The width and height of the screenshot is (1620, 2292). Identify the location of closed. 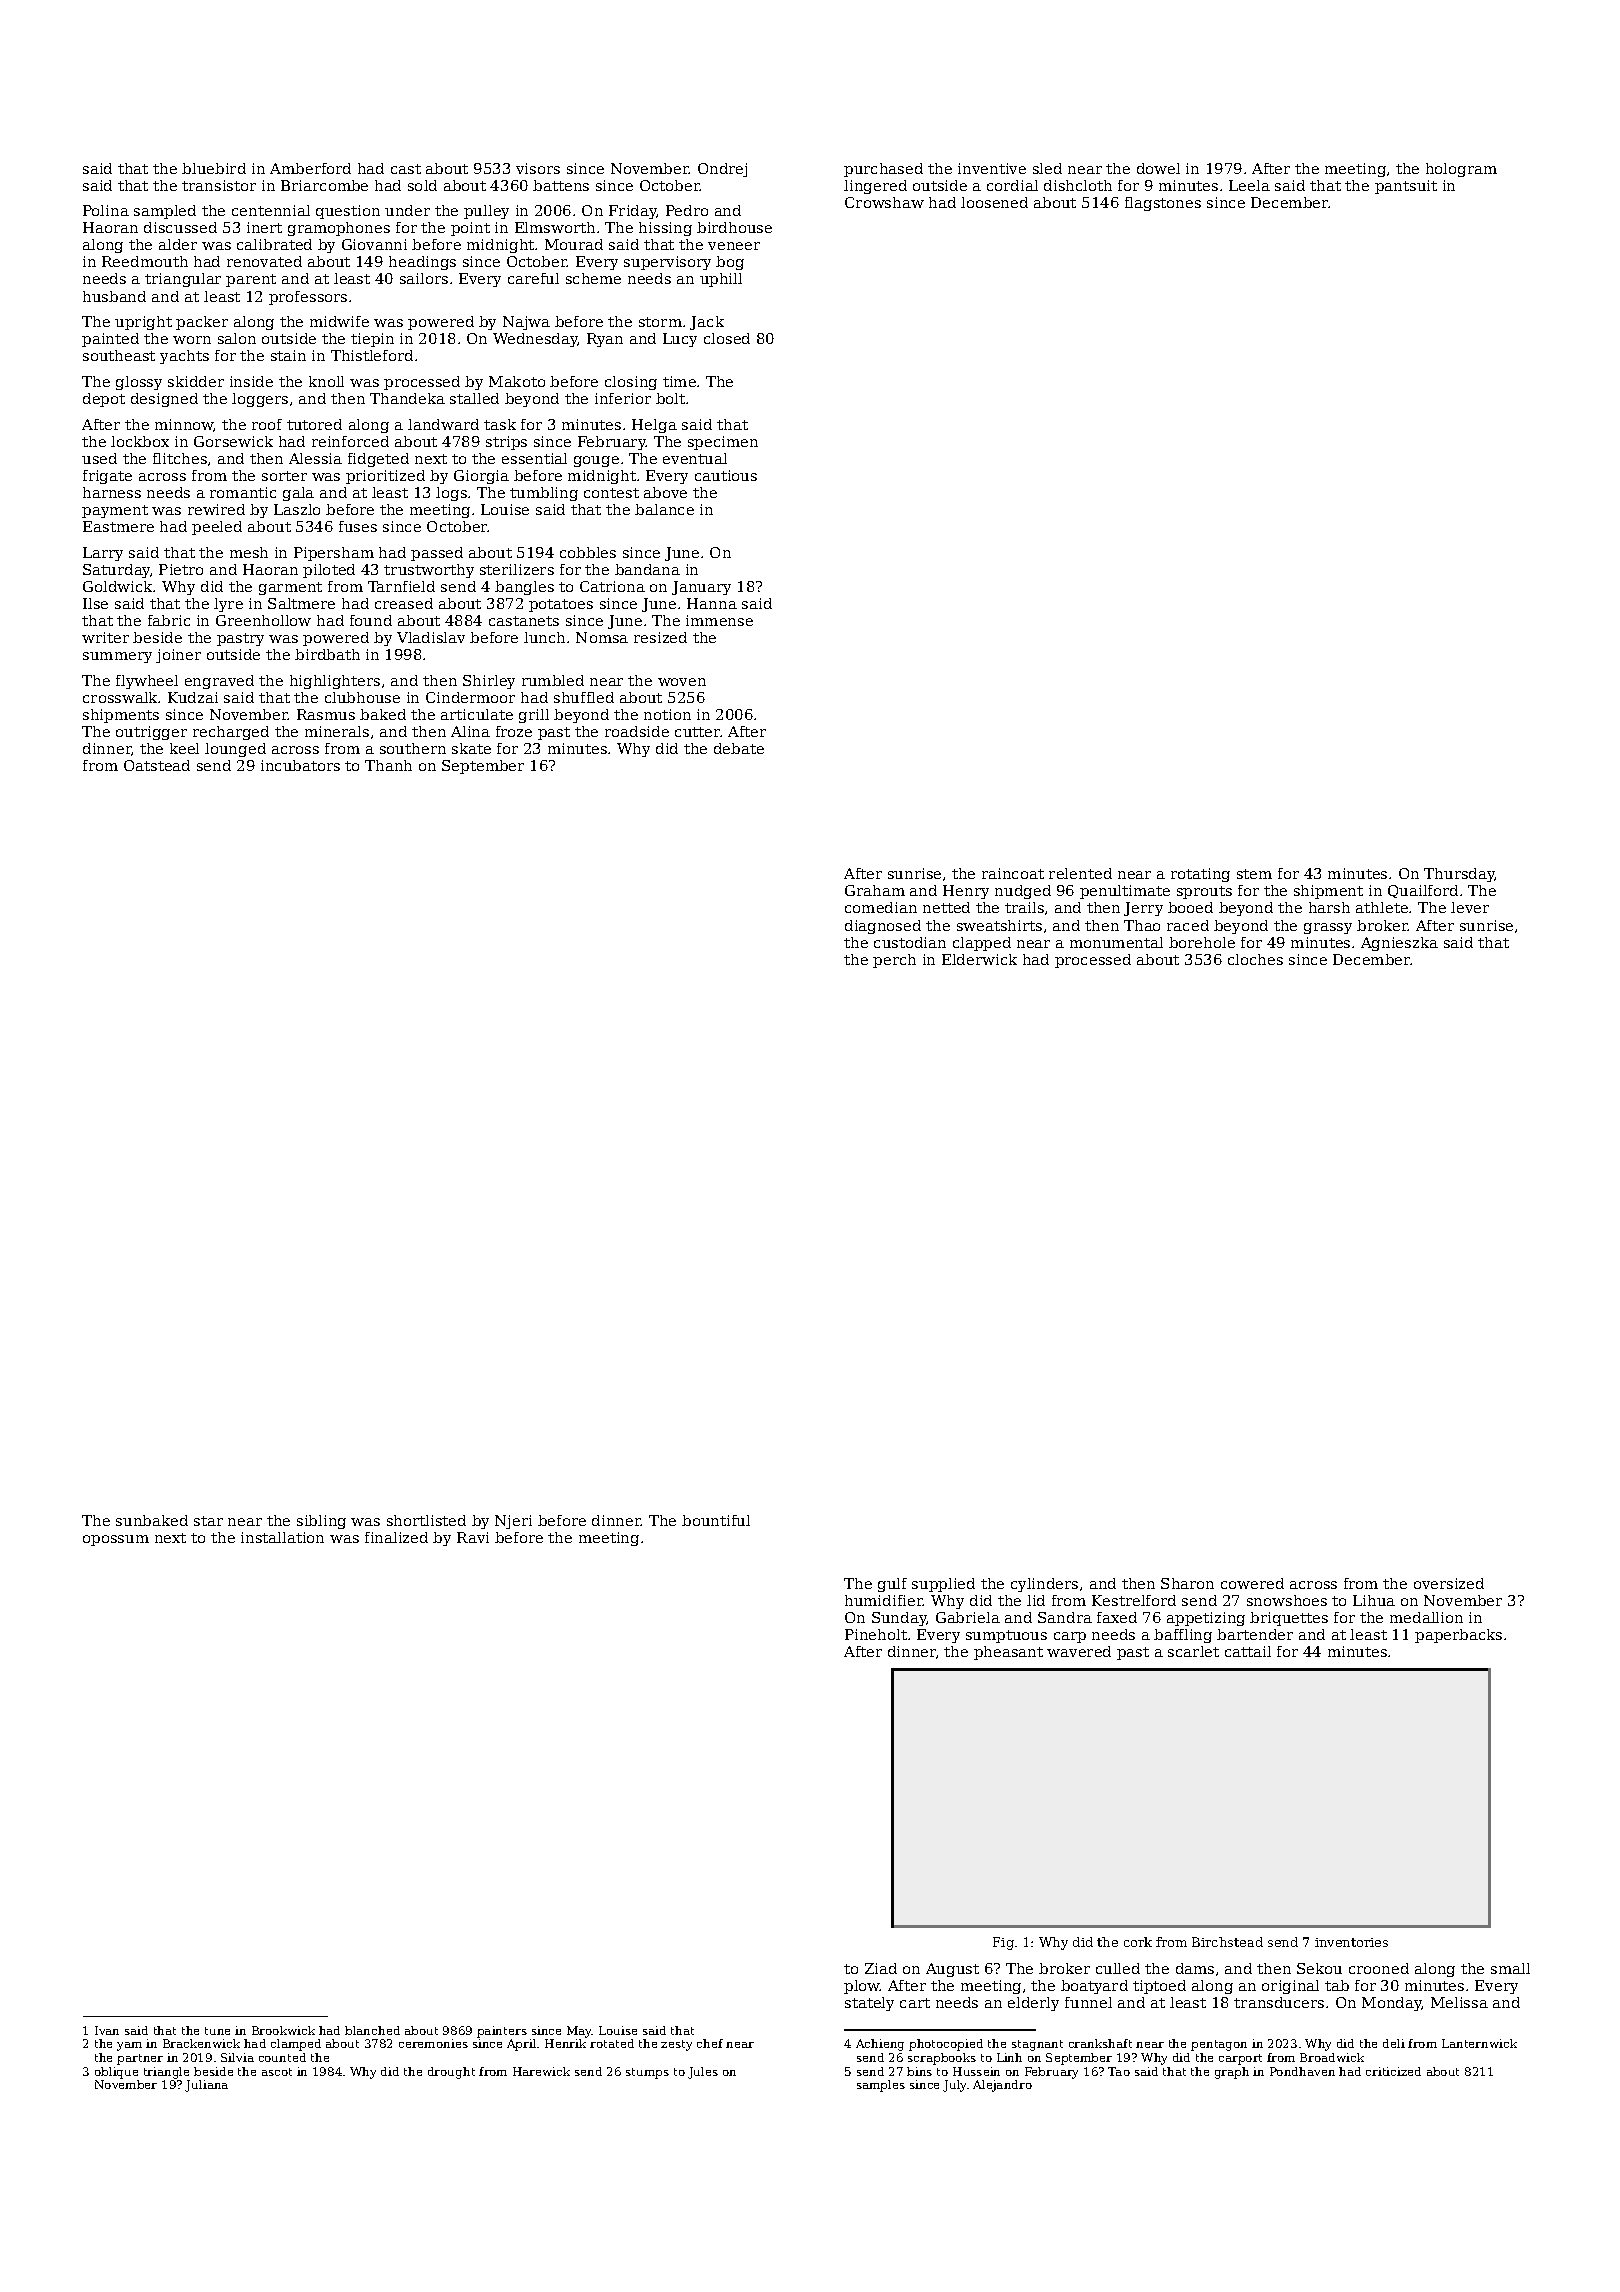
(727, 338).
